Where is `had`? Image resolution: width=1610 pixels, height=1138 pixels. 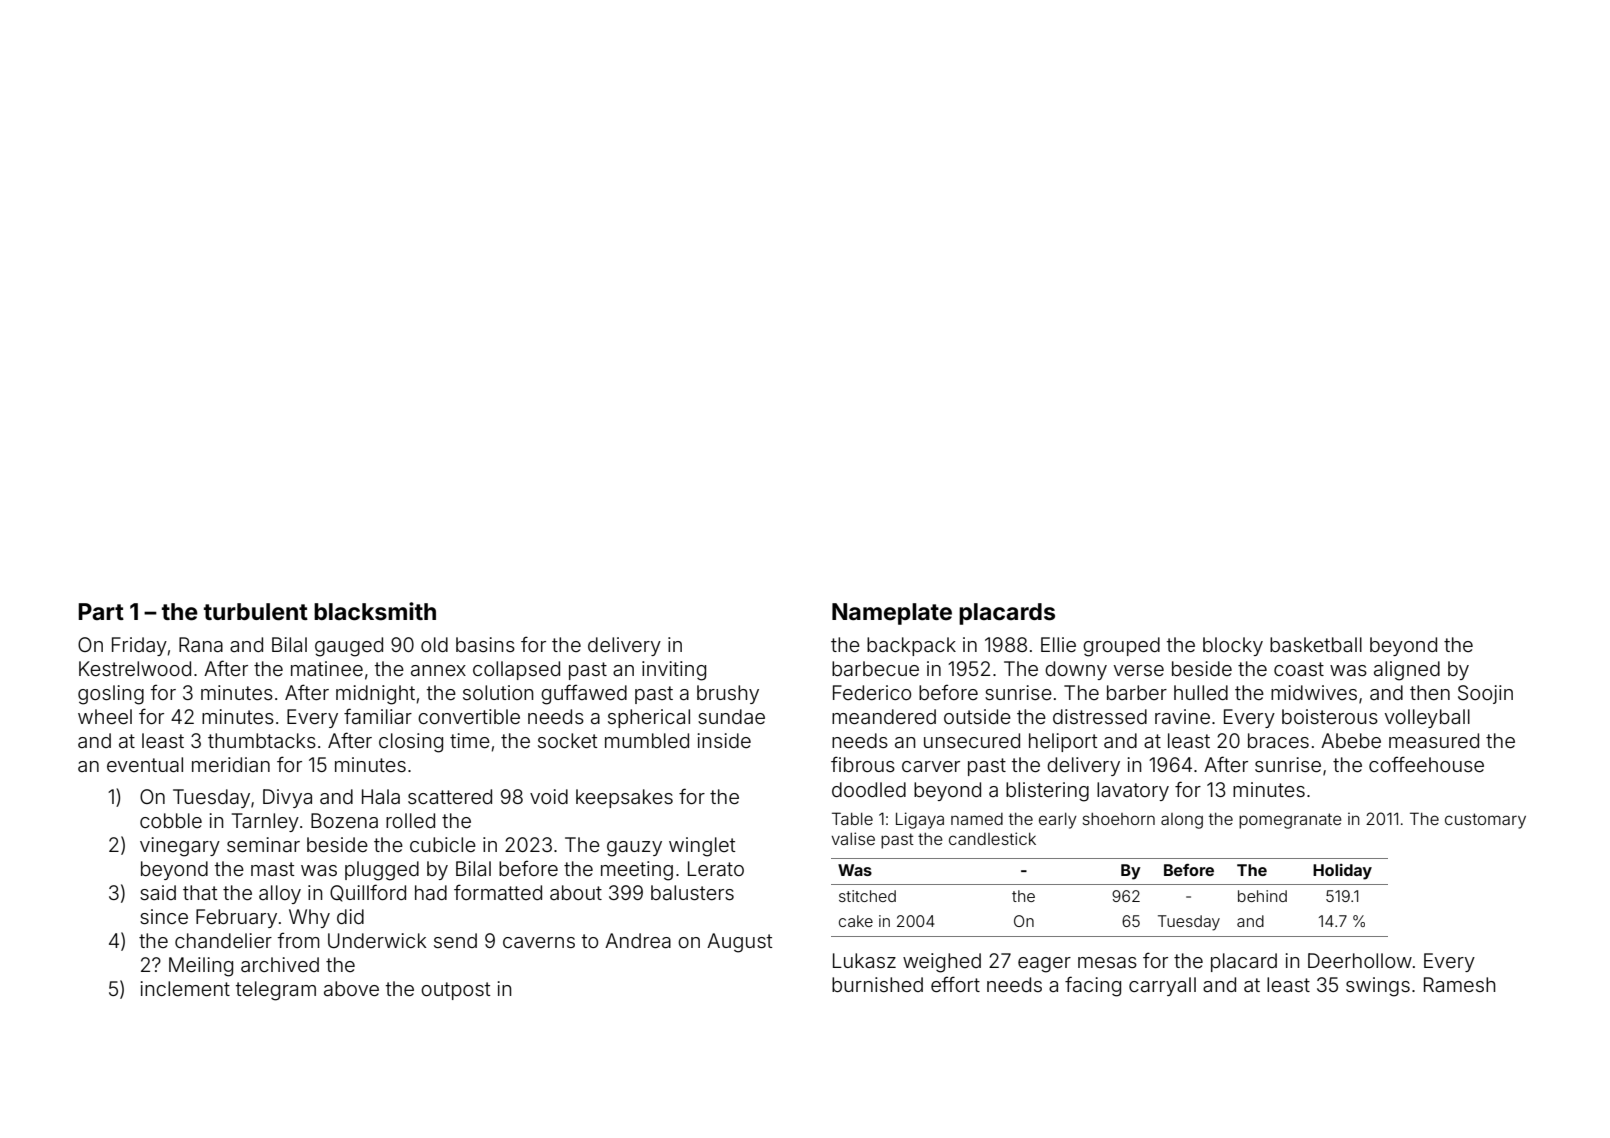 had is located at coordinates (431, 892).
